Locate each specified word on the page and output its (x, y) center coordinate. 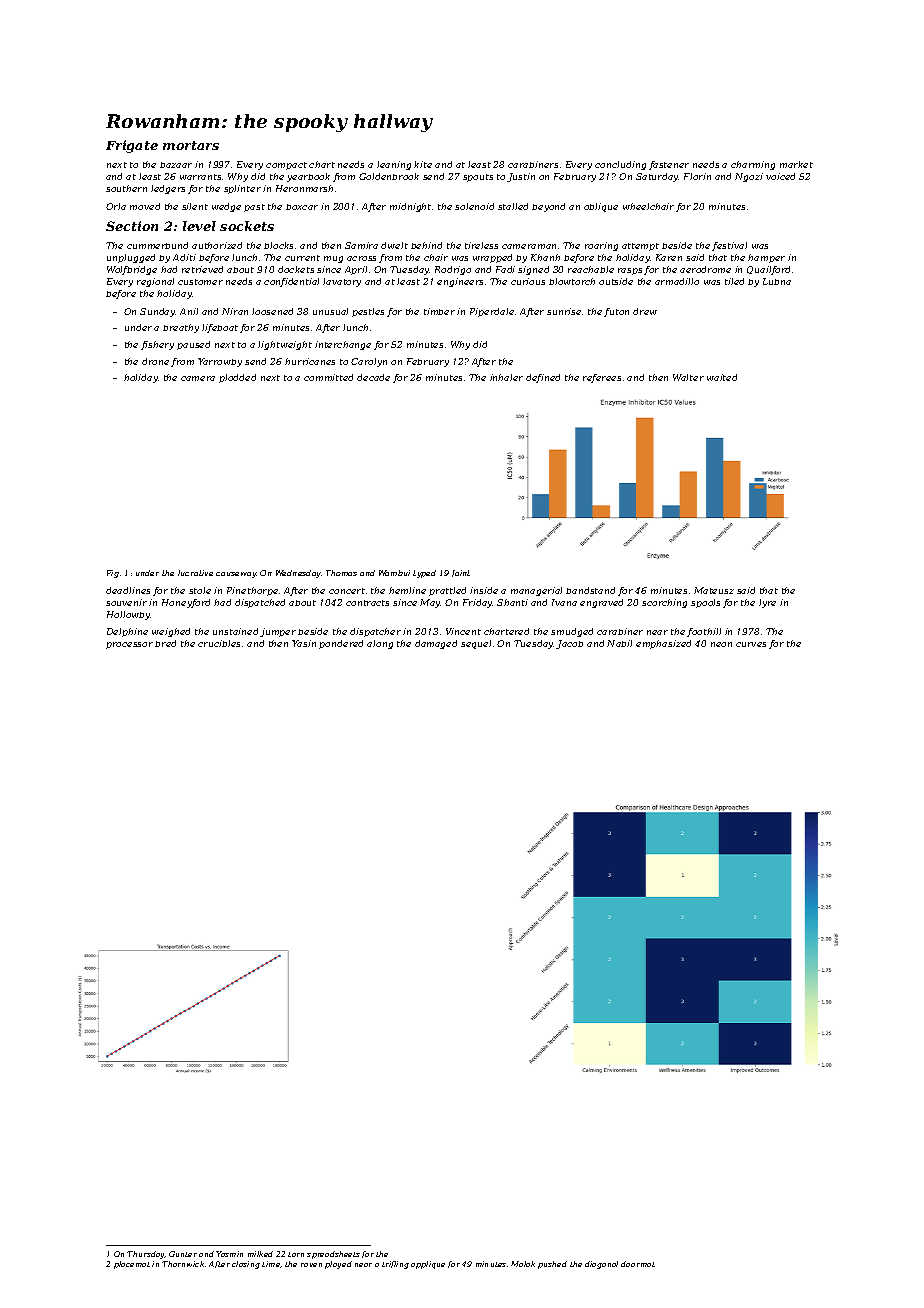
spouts (478, 178)
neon (721, 644)
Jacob (569, 644)
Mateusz (714, 590)
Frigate (132, 146)
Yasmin (229, 1254)
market (796, 164)
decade (373, 377)
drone (155, 361)
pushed (552, 1265)
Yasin (304, 643)
